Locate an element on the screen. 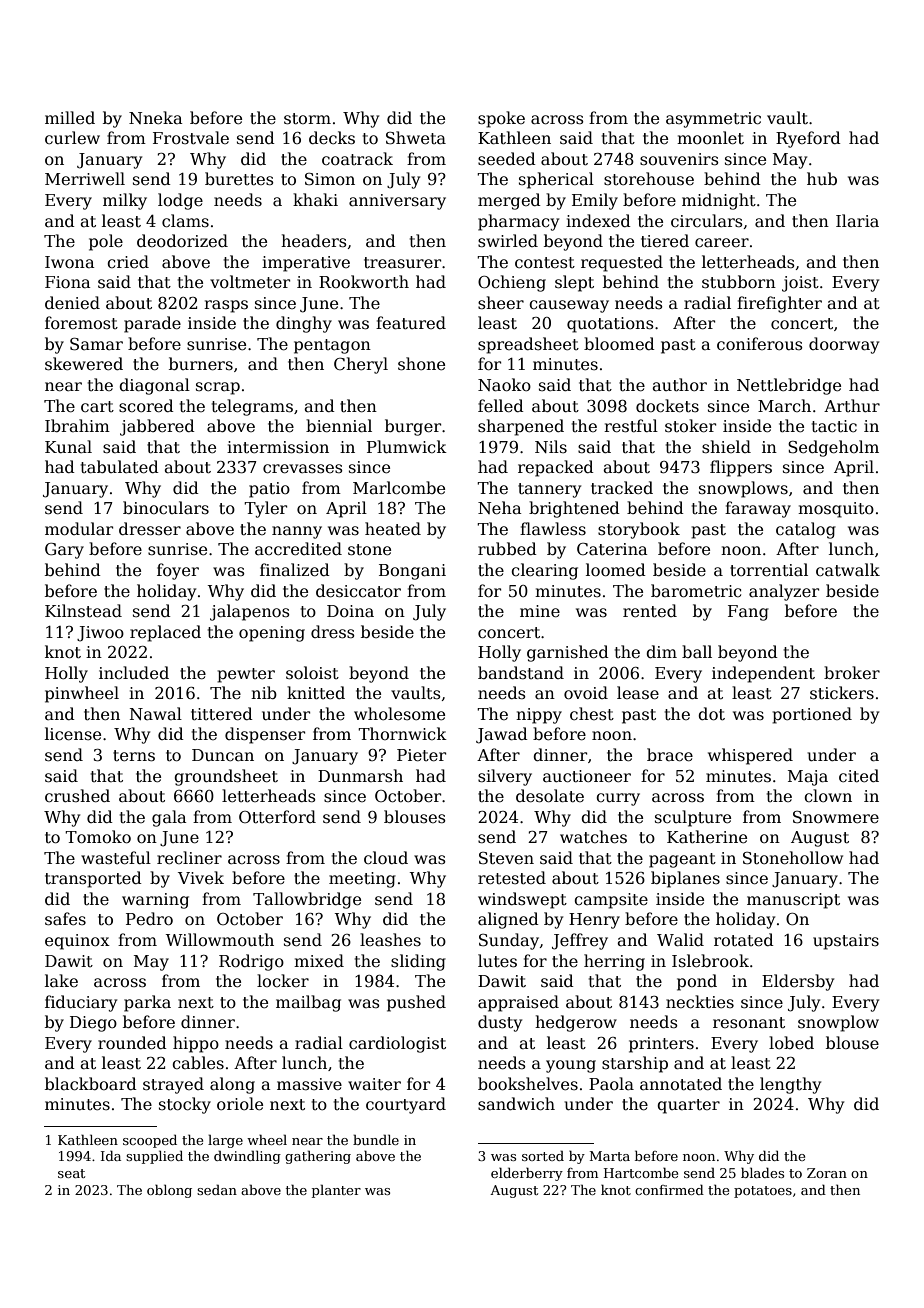  spreadsheet is located at coordinates (528, 345).
